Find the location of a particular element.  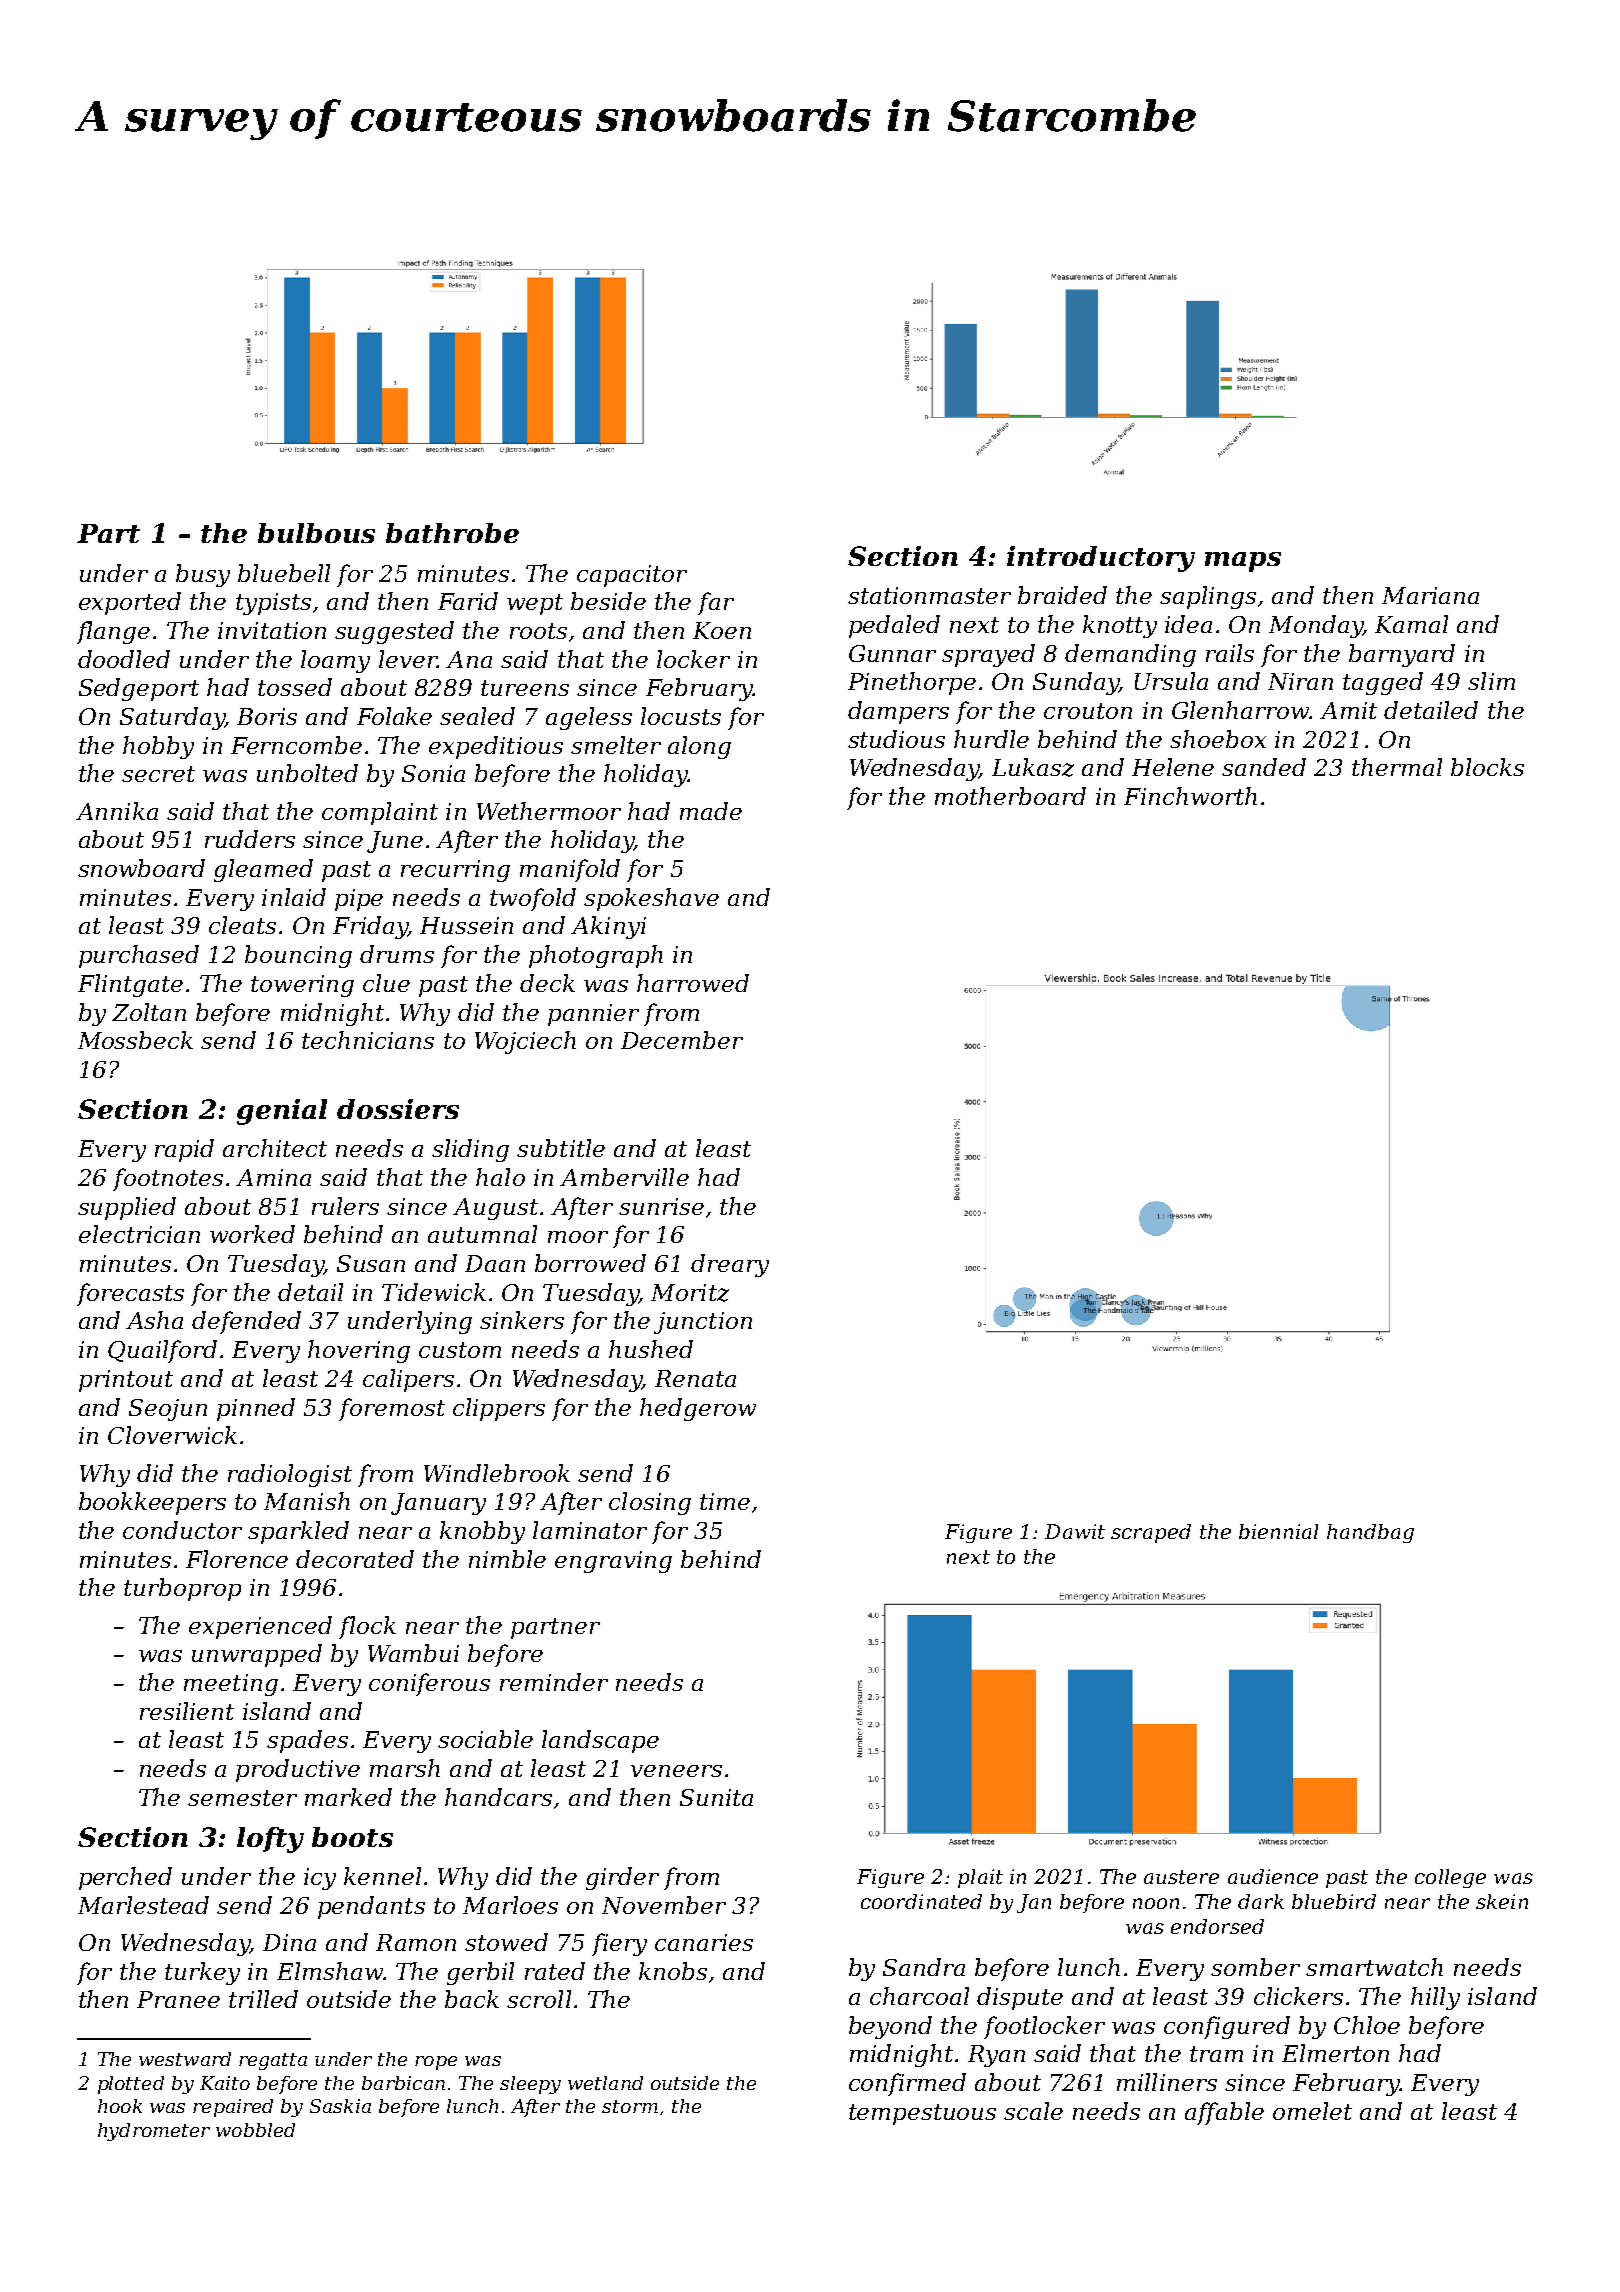

engraving is located at coordinates (613, 1562).
